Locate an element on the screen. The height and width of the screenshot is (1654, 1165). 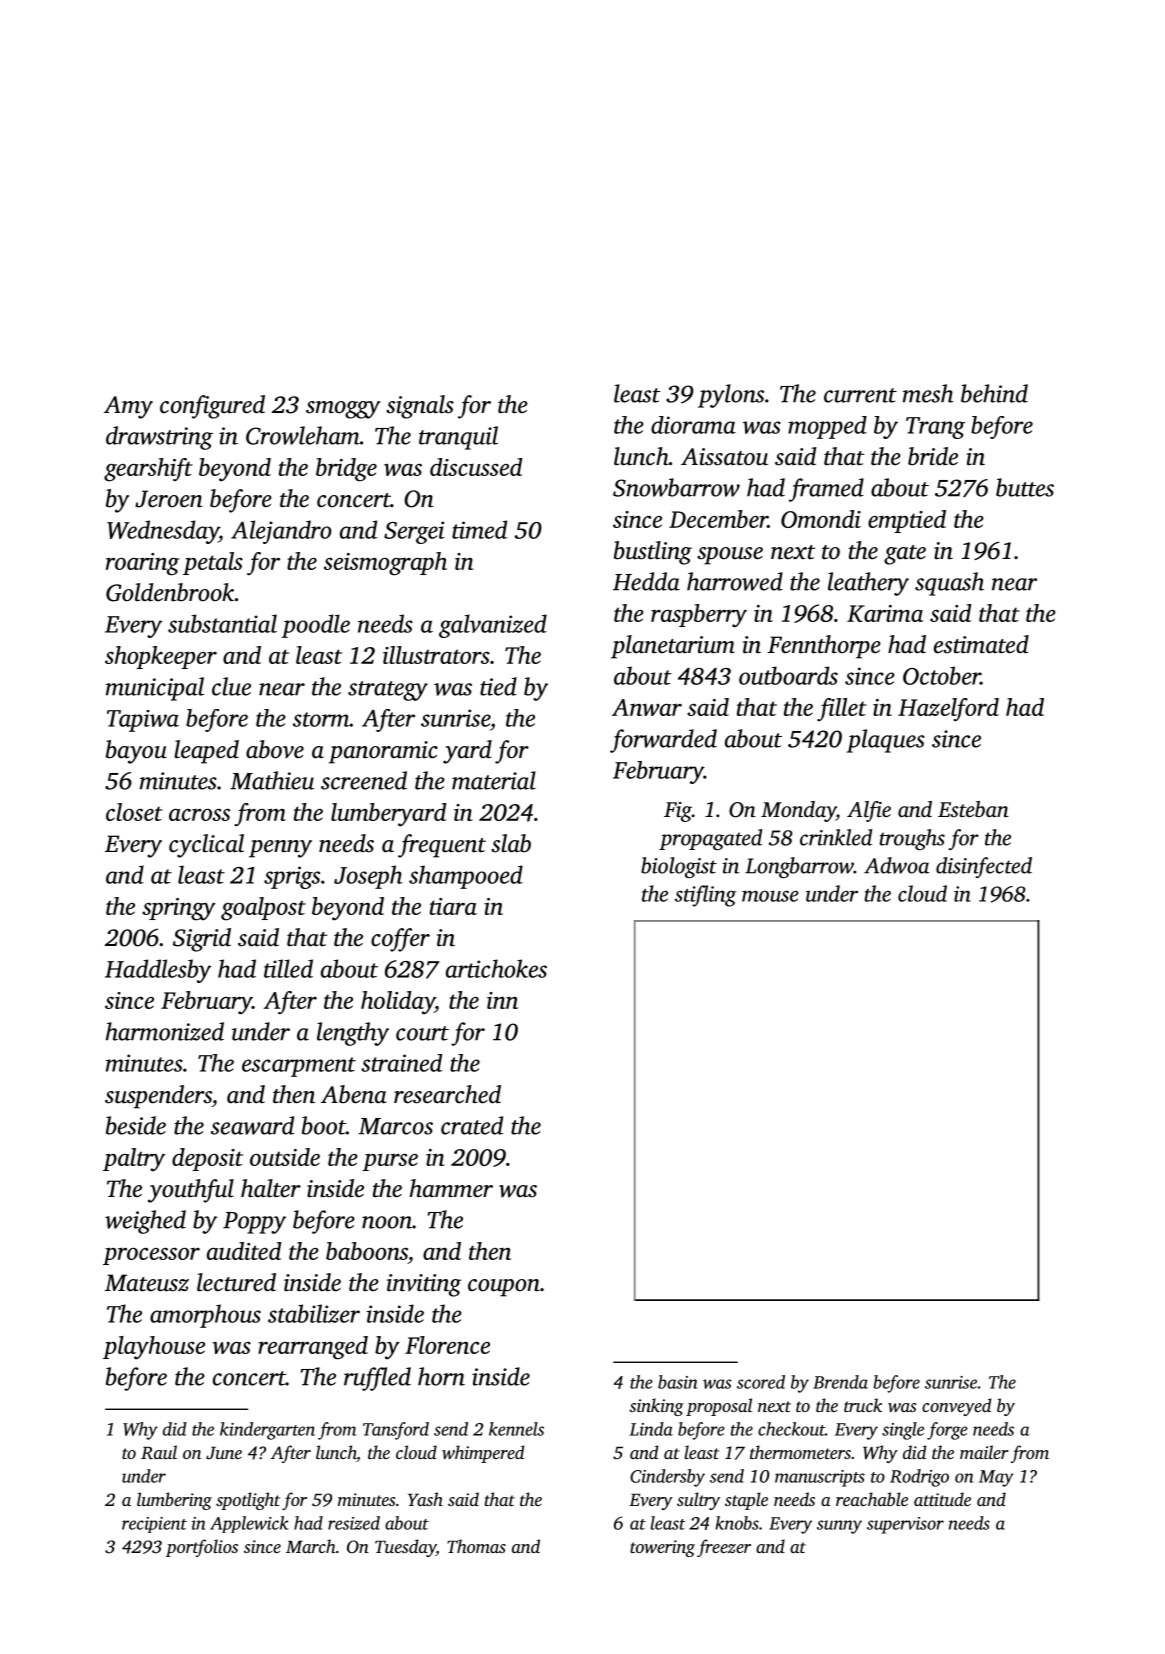
behind is located at coordinates (994, 393).
